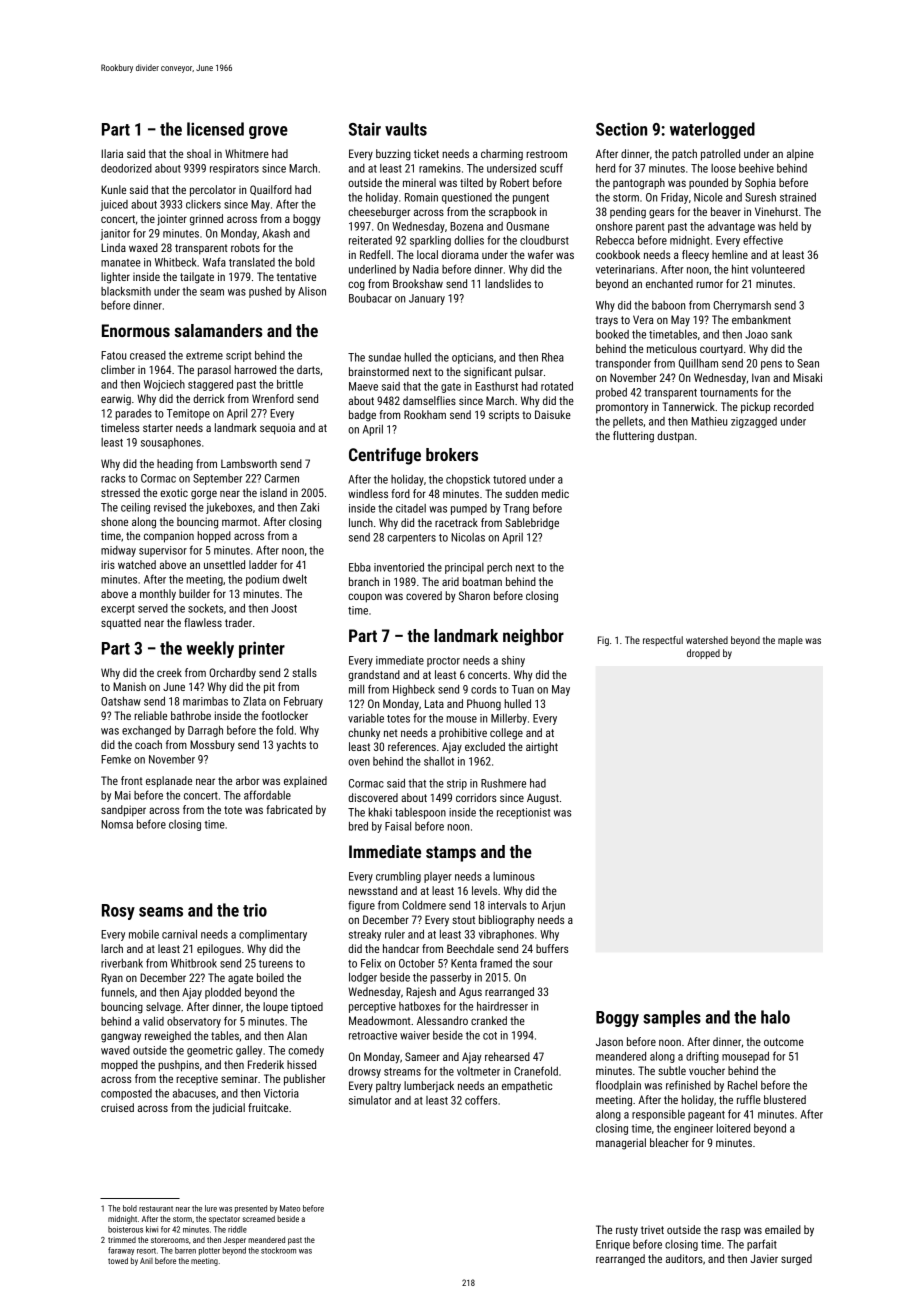 Image resolution: width=924 pixels, height=1308 pixels. I want to click on Fatou, so click(113, 355).
